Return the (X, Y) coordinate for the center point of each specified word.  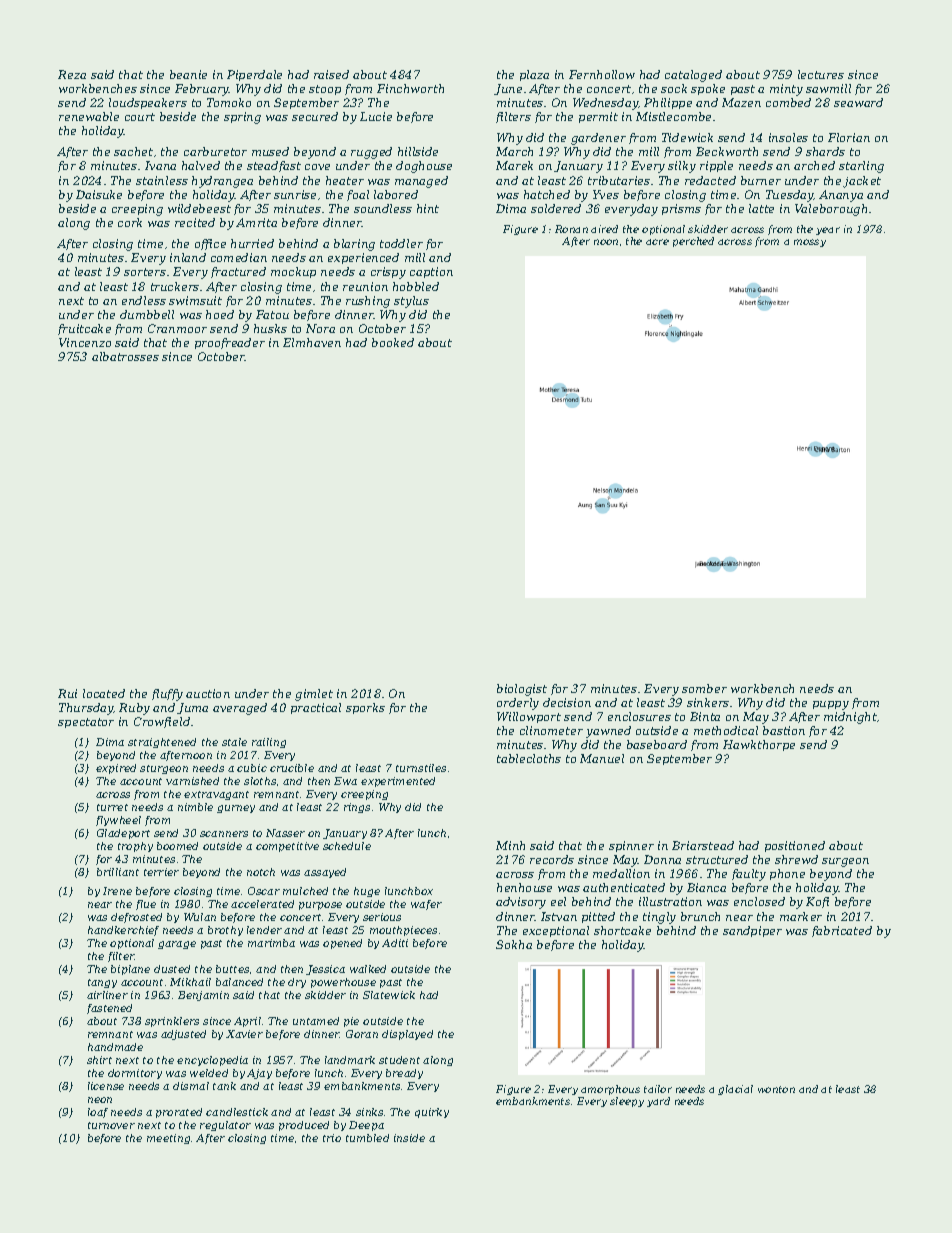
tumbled (367, 1138)
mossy (810, 243)
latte (761, 208)
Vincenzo (85, 342)
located (104, 693)
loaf (98, 1113)
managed (421, 182)
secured (315, 116)
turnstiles (421, 768)
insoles (788, 137)
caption (431, 272)
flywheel (118, 821)
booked (393, 342)
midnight (850, 718)
